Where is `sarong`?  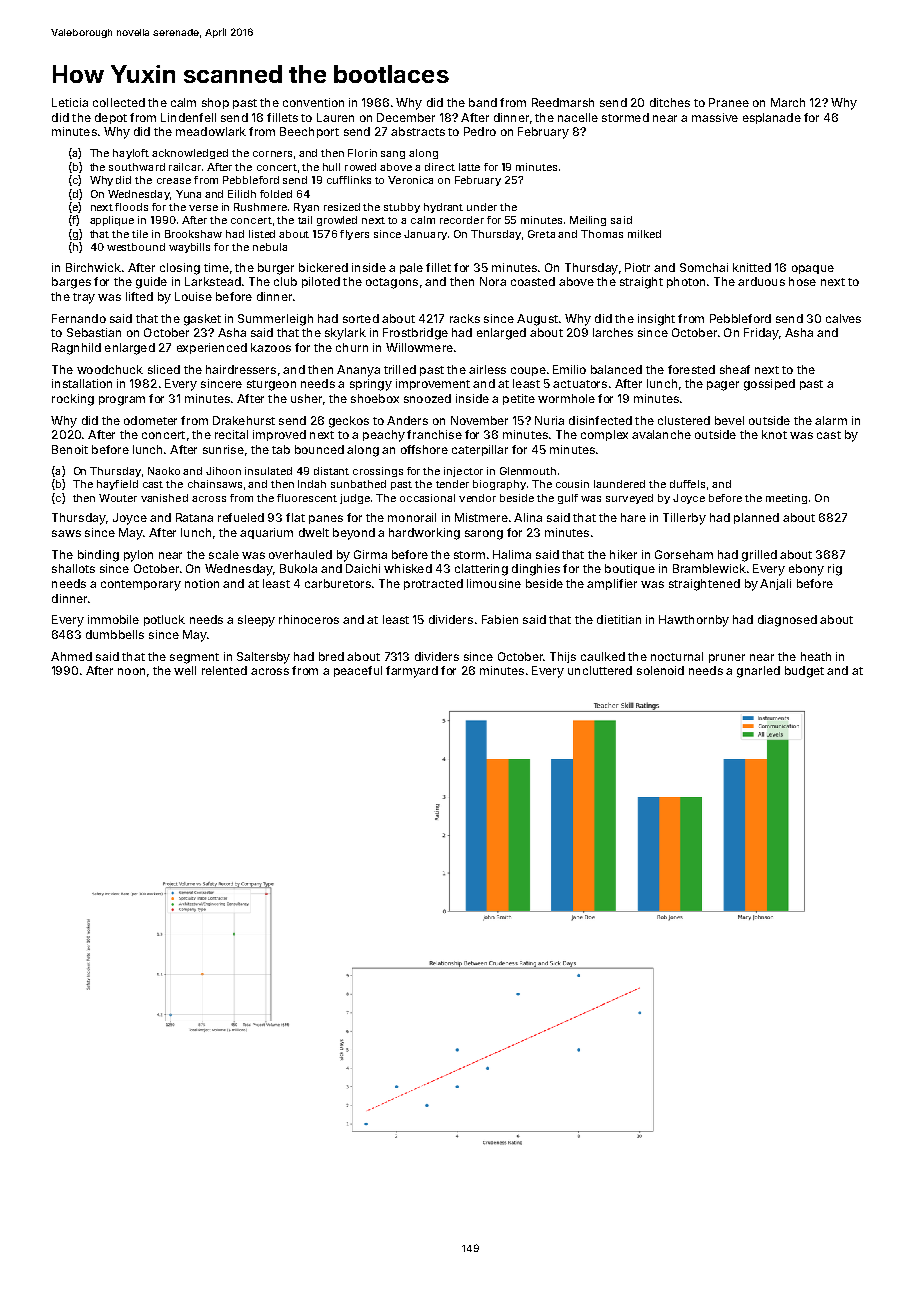 sarong is located at coordinates (484, 535).
